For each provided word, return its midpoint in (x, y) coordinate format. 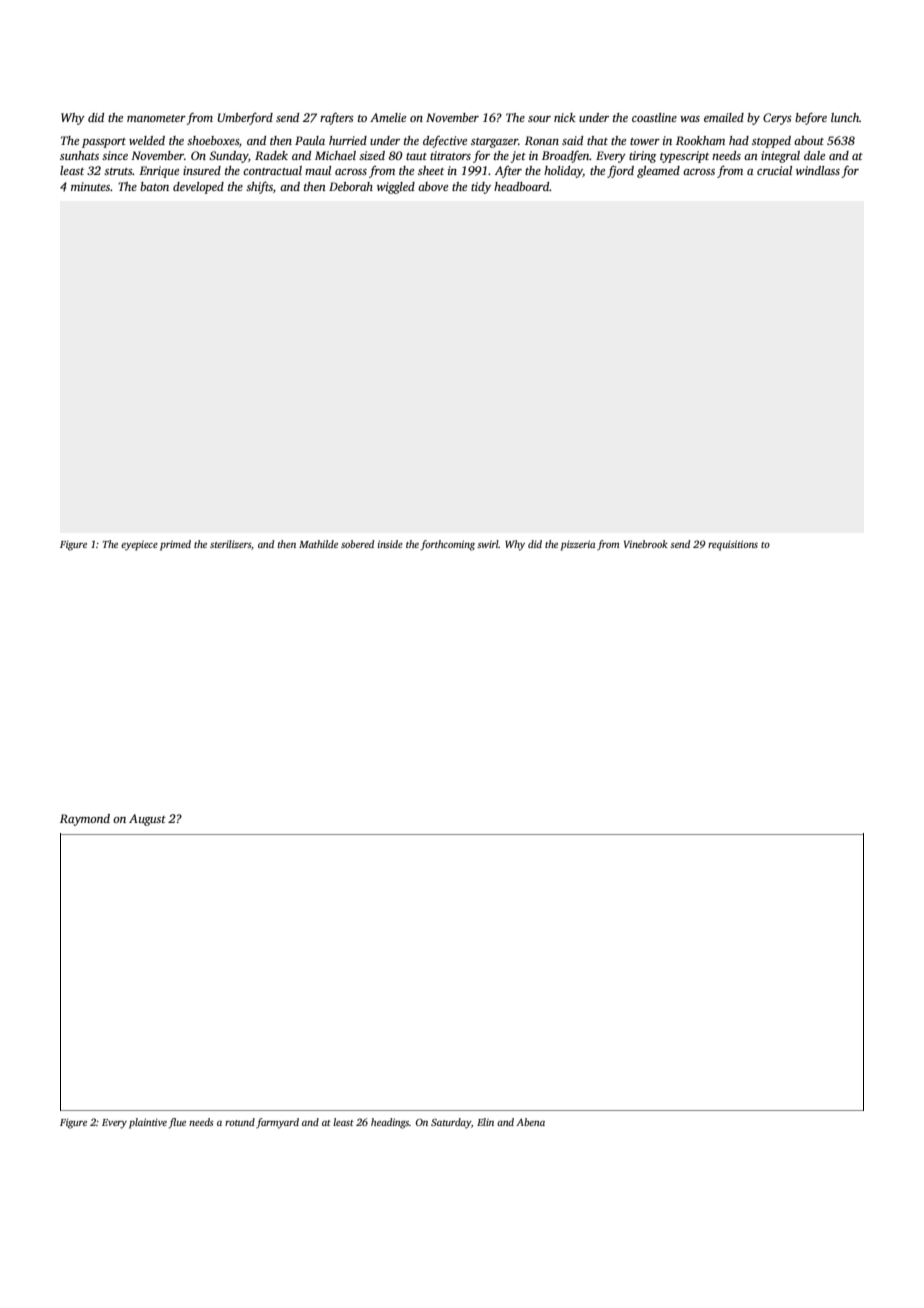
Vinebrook (646, 544)
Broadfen (566, 156)
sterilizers (230, 544)
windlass (818, 170)
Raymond (85, 820)
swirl (488, 544)
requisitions (733, 545)
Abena (530, 1122)
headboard (522, 186)
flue (177, 1123)
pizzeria (578, 545)
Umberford (245, 118)
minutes (91, 186)
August (147, 820)
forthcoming (448, 545)
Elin (485, 1122)
